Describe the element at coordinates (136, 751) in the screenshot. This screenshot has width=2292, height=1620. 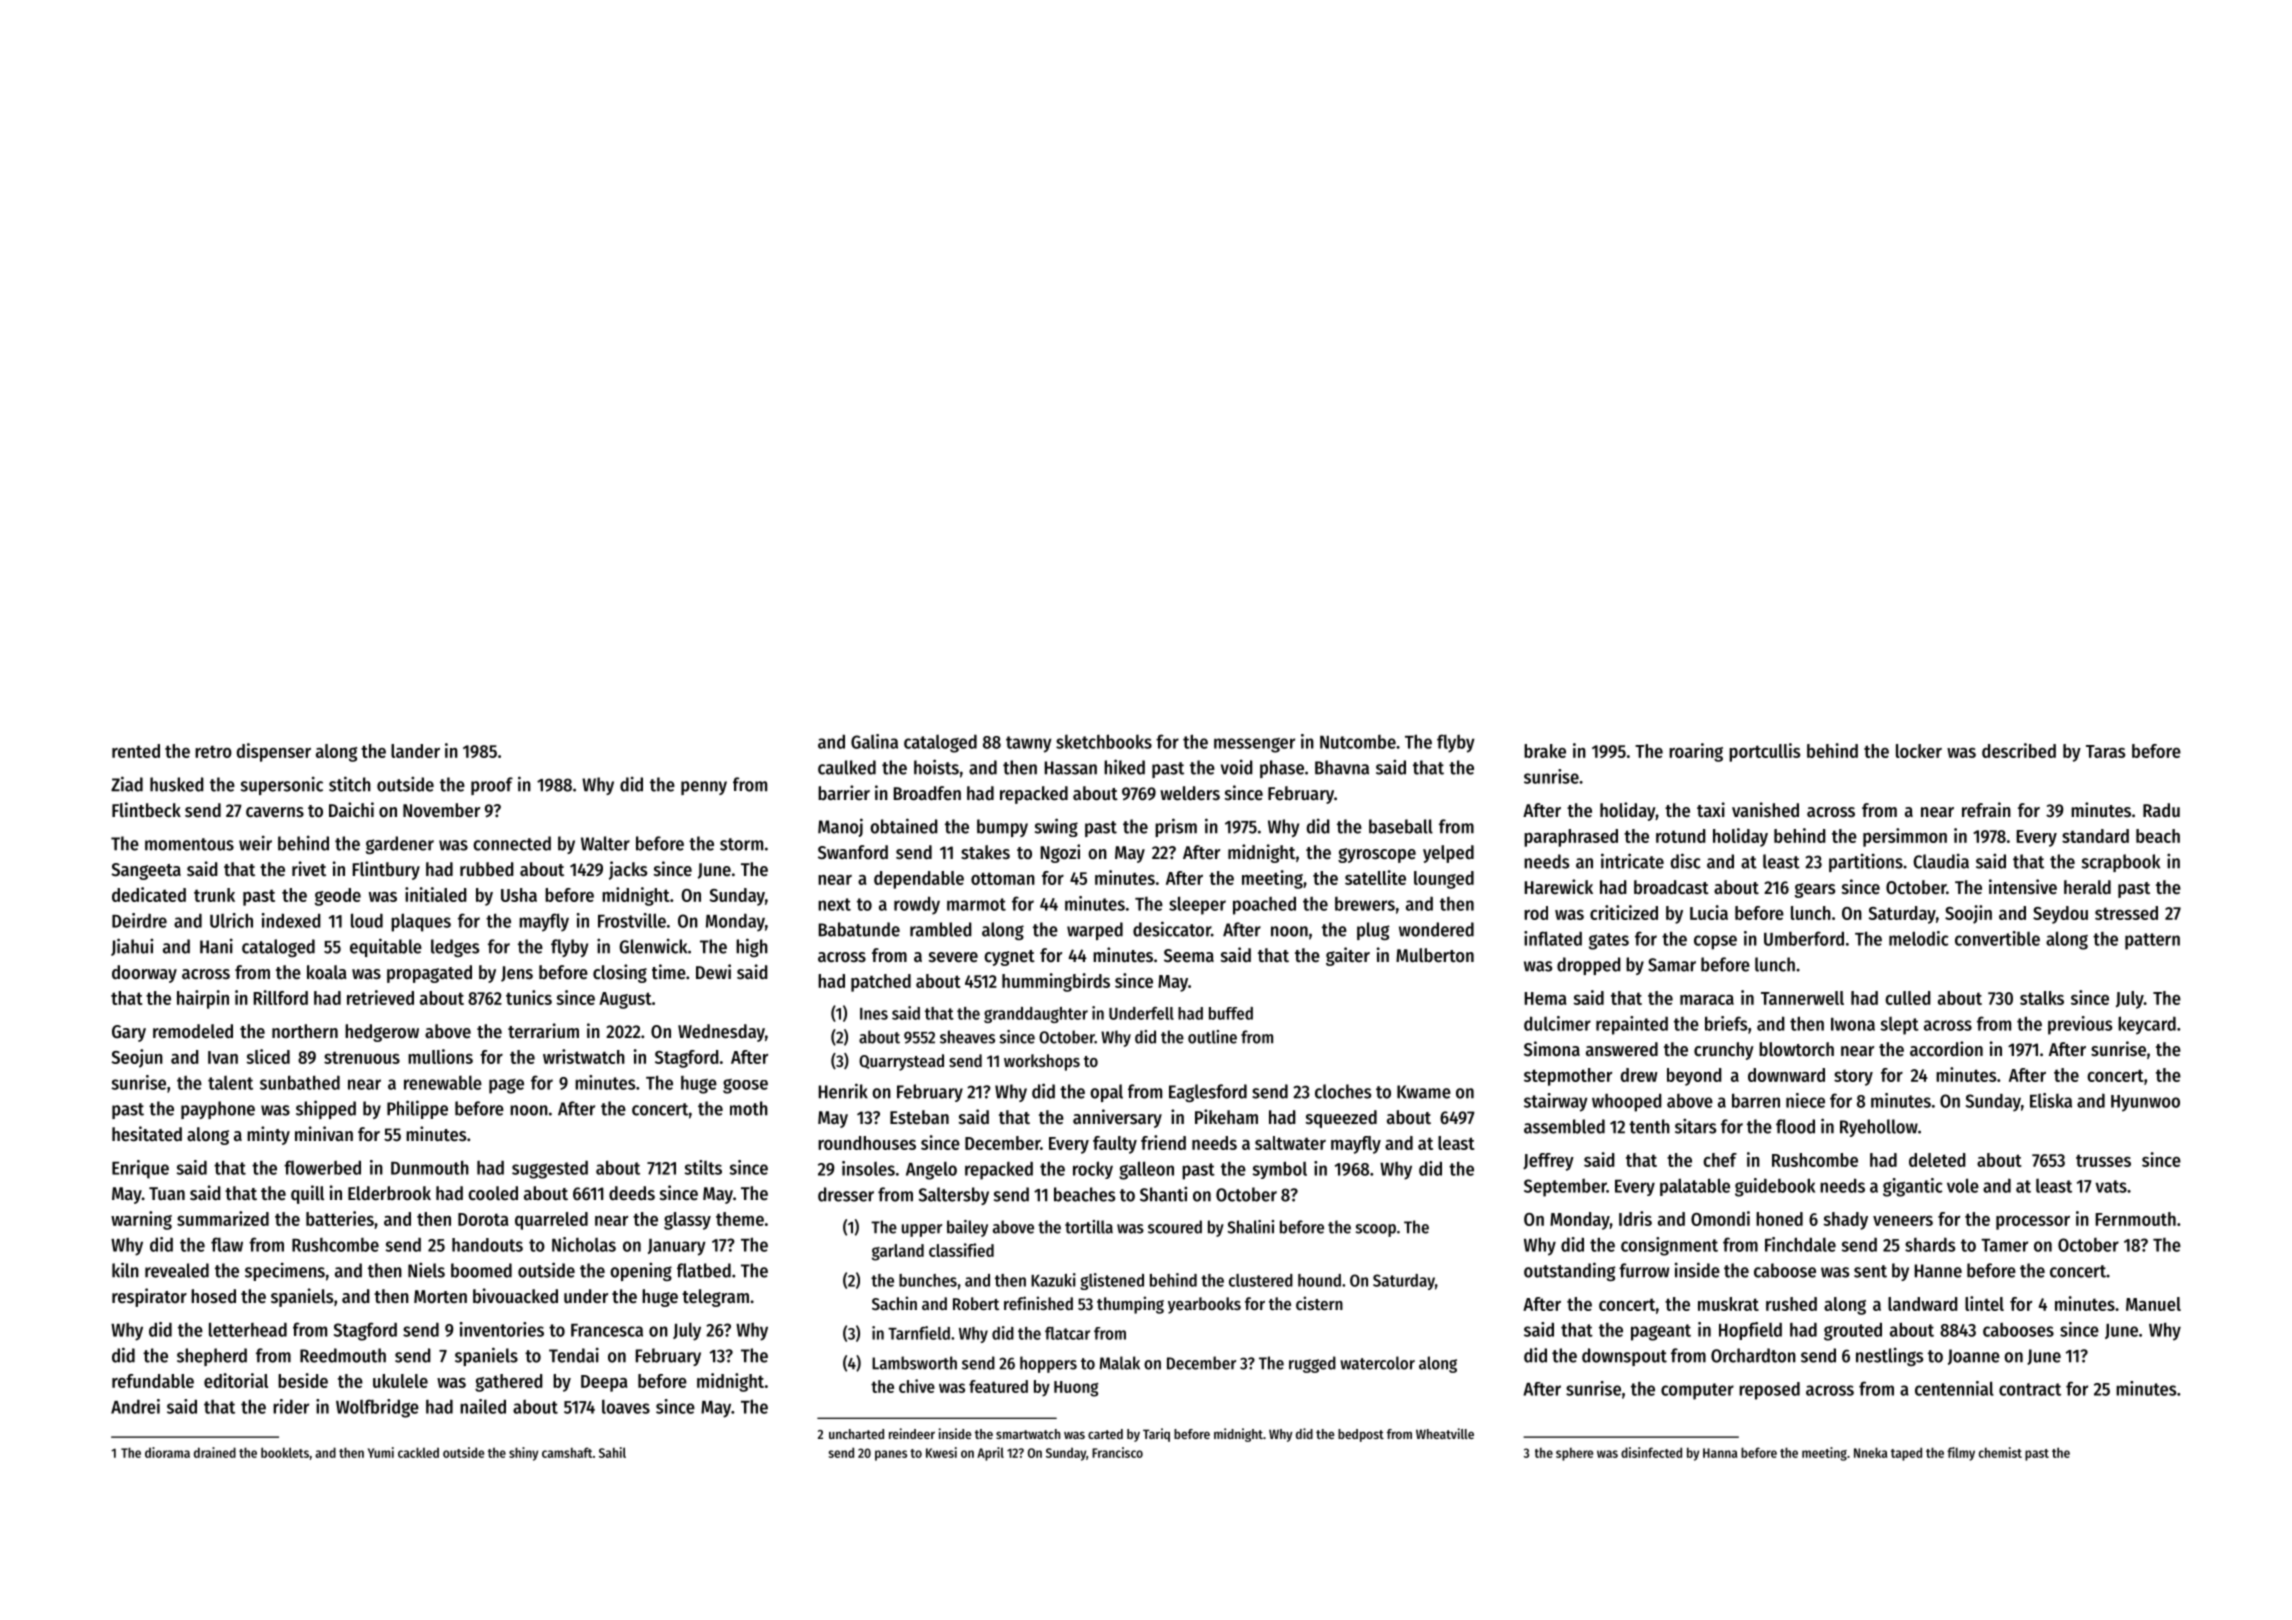
I see `rented` at that location.
